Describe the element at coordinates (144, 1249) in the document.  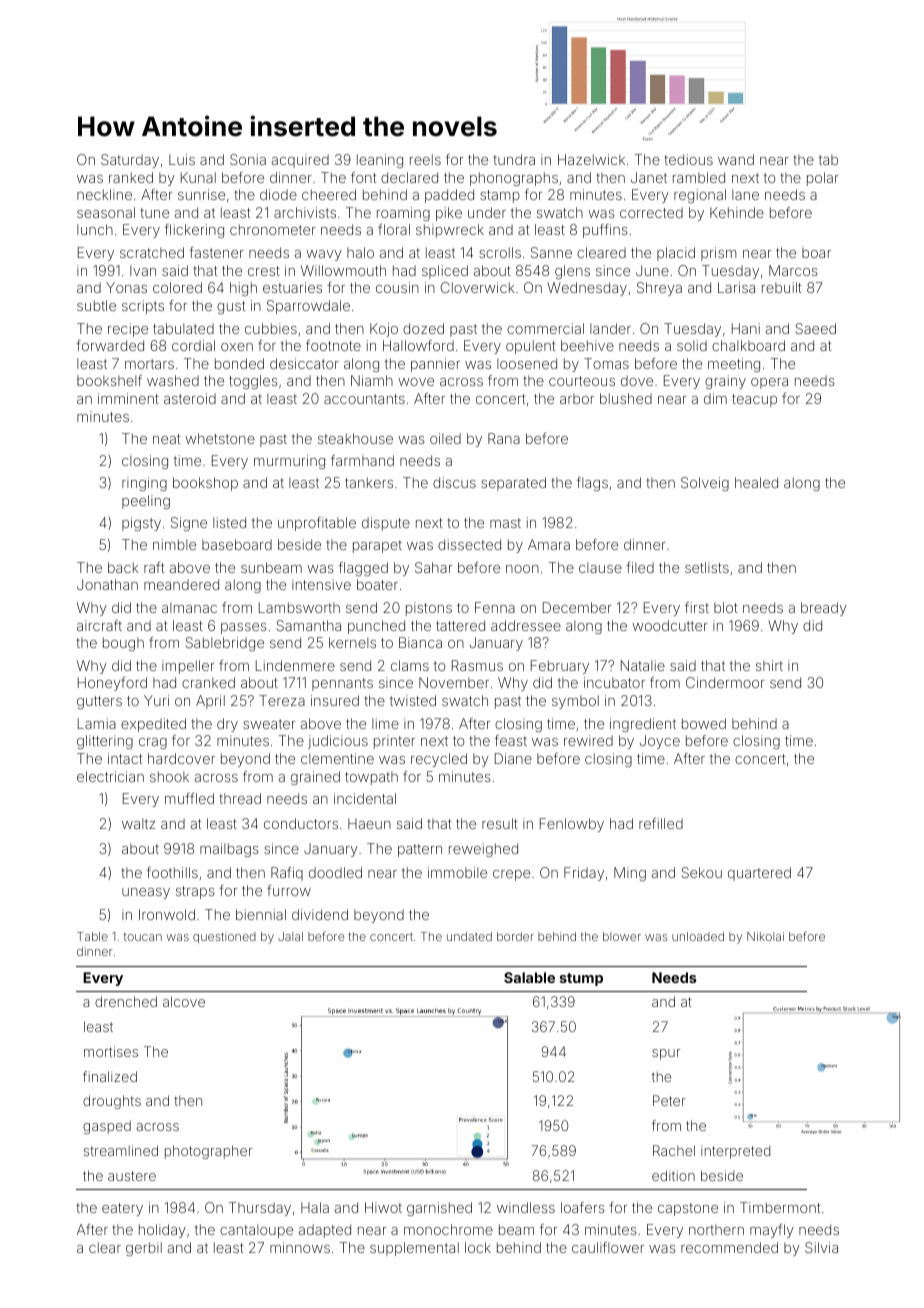
I see `gerbil` at that location.
